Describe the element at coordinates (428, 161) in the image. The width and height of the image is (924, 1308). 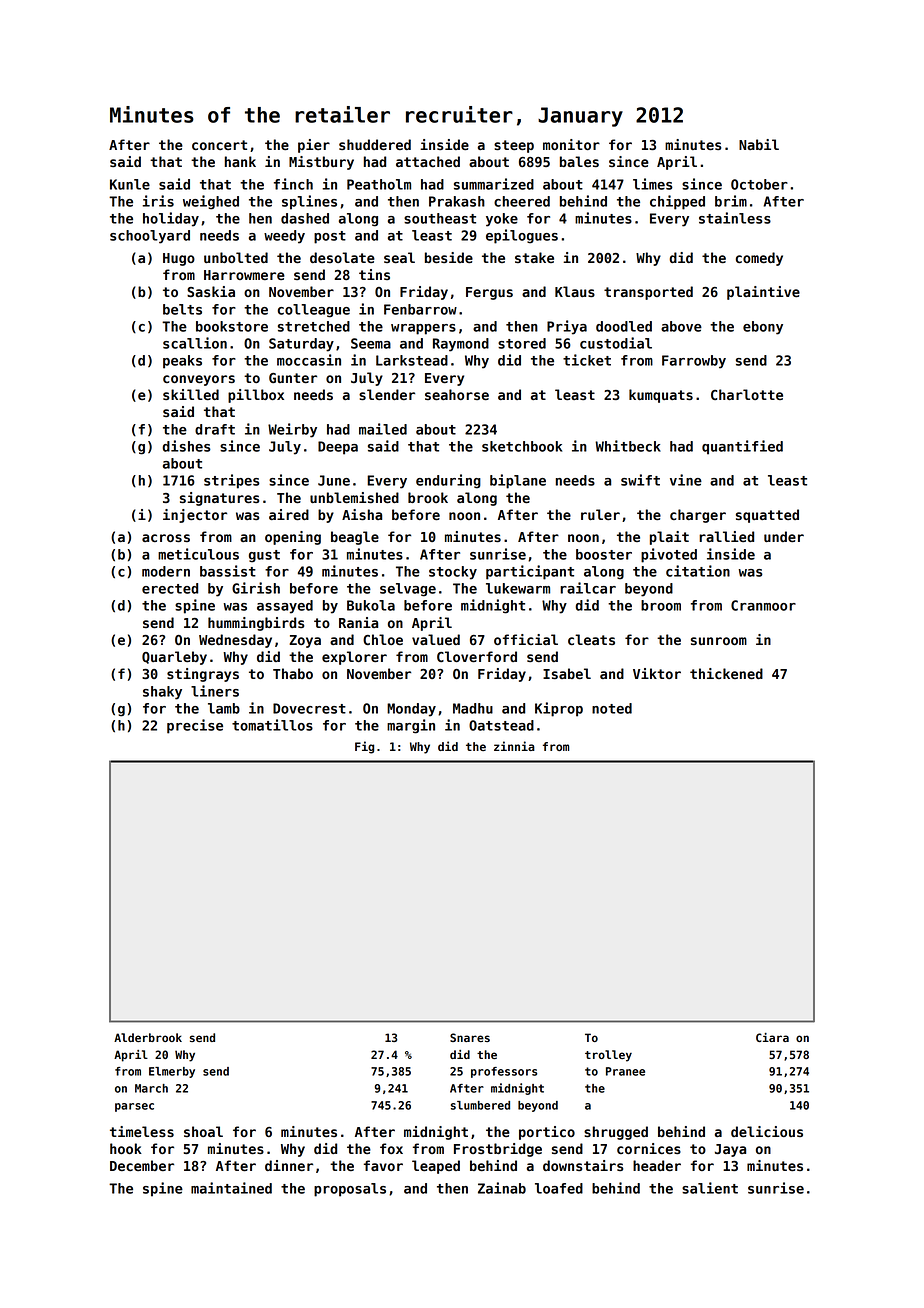
I see `attached` at that location.
